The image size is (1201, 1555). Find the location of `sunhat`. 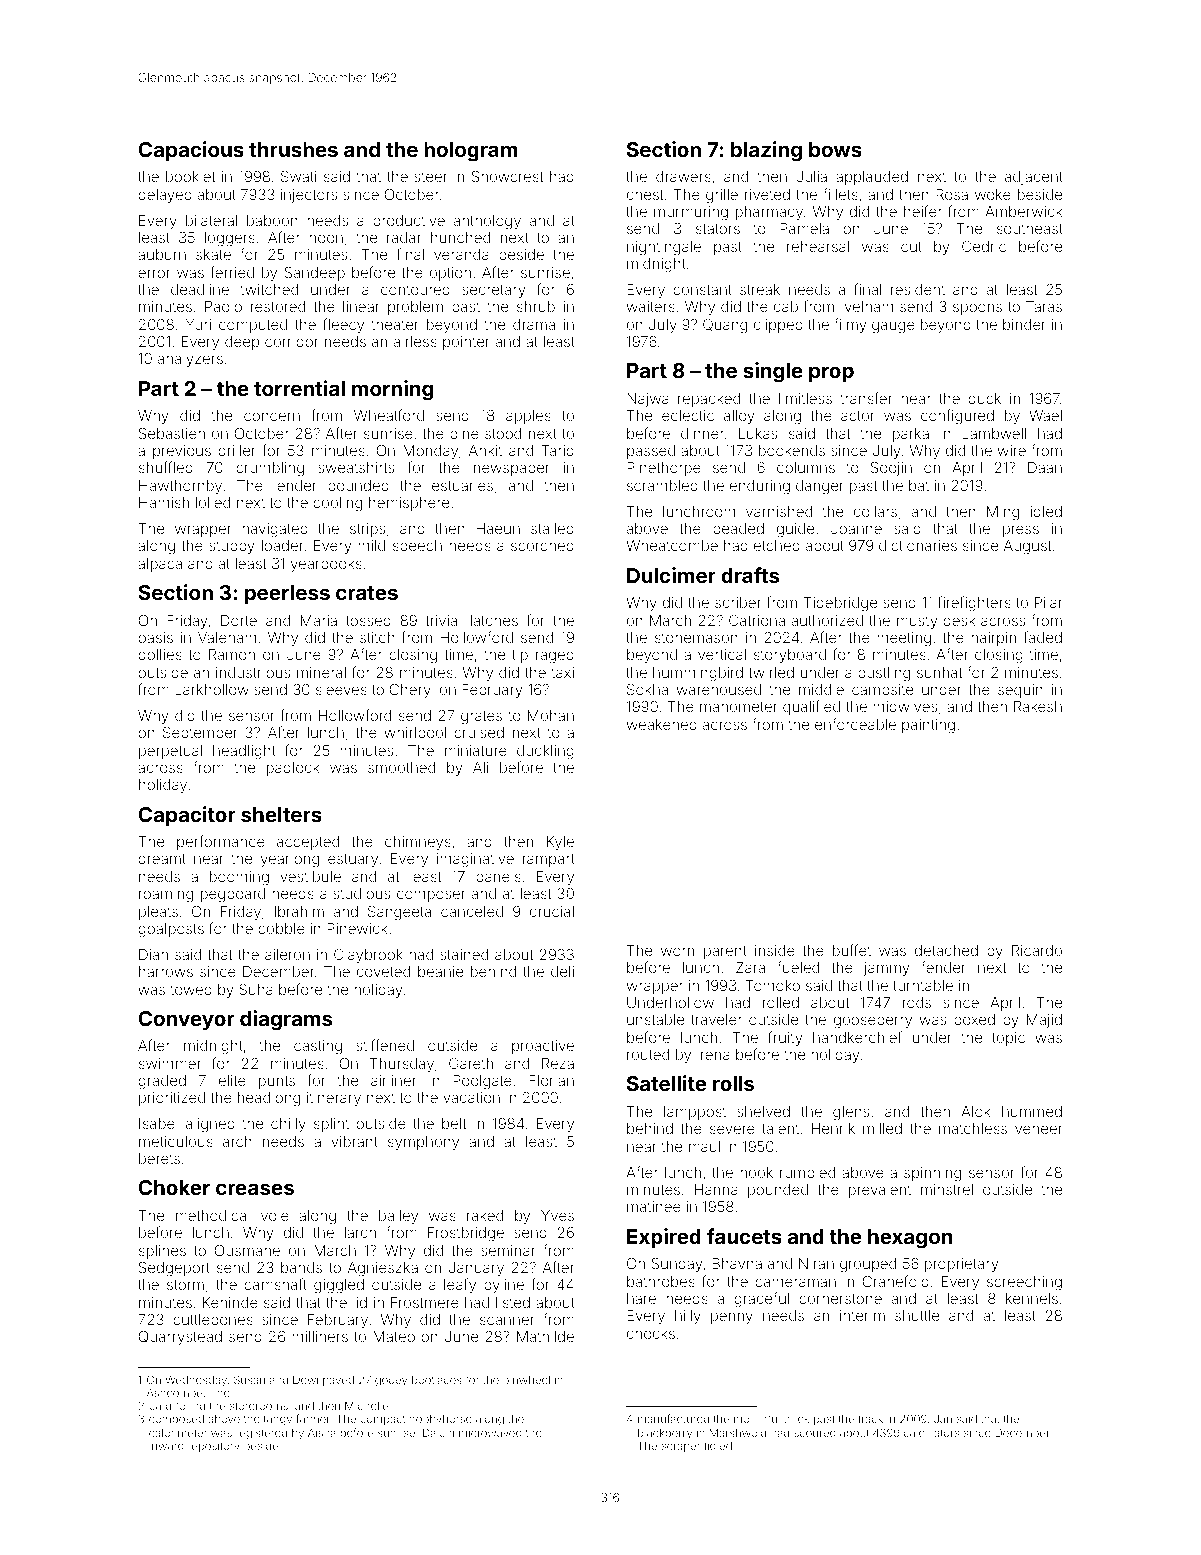

sunhat is located at coordinates (939, 672).
